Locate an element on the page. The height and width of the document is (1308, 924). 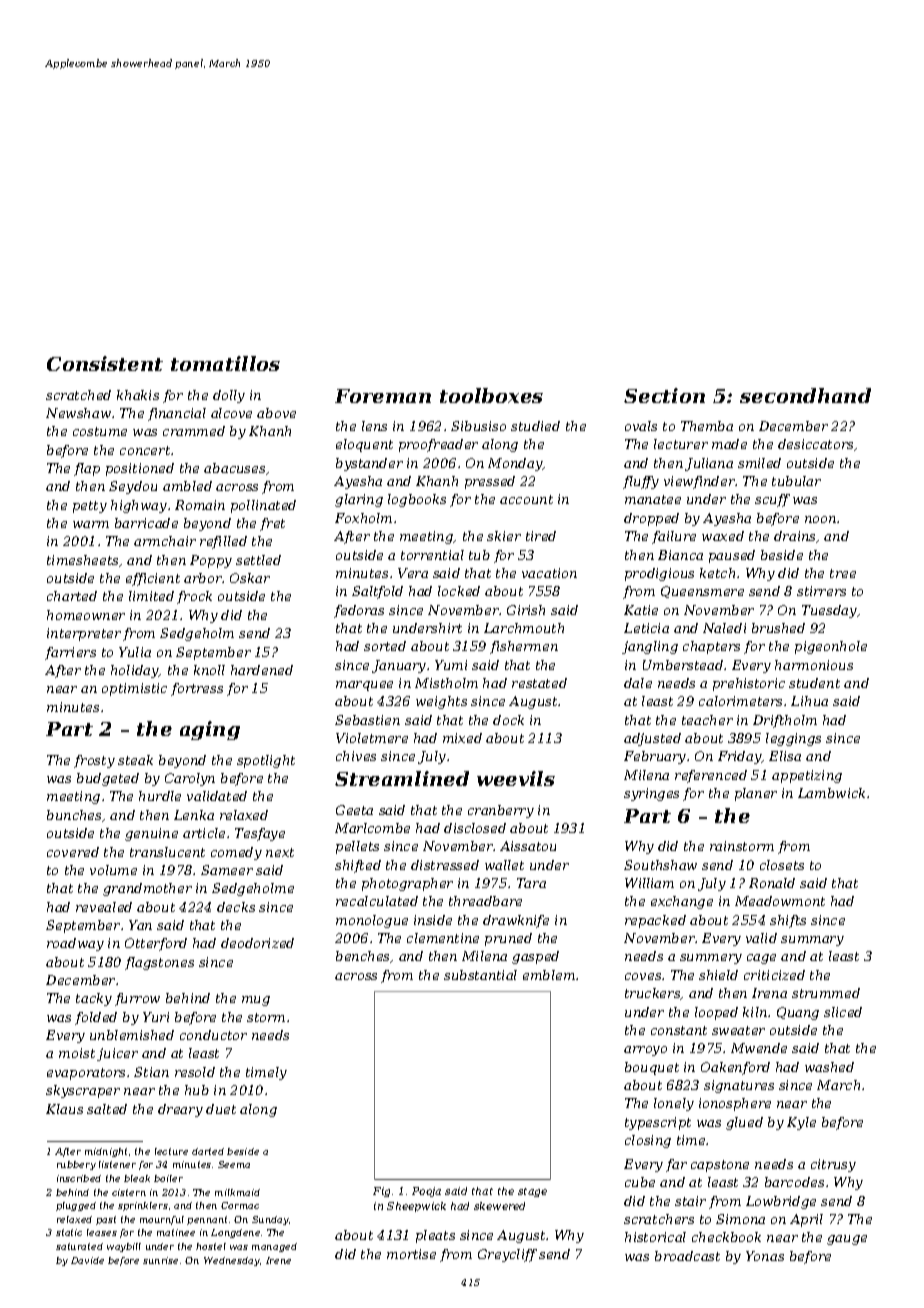
syringes is located at coordinates (651, 794).
